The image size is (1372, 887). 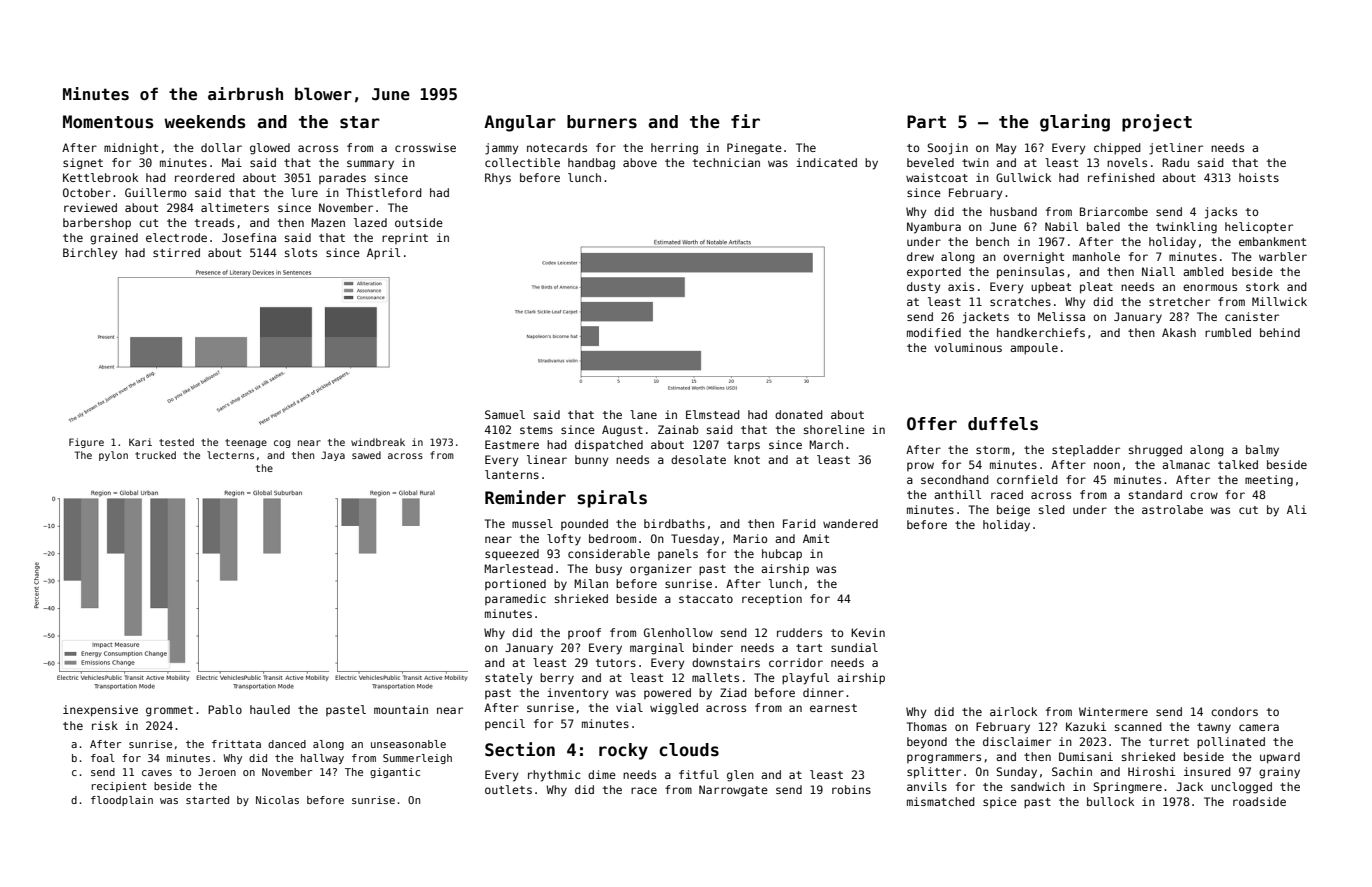 I want to click on foal, so click(x=103, y=758).
